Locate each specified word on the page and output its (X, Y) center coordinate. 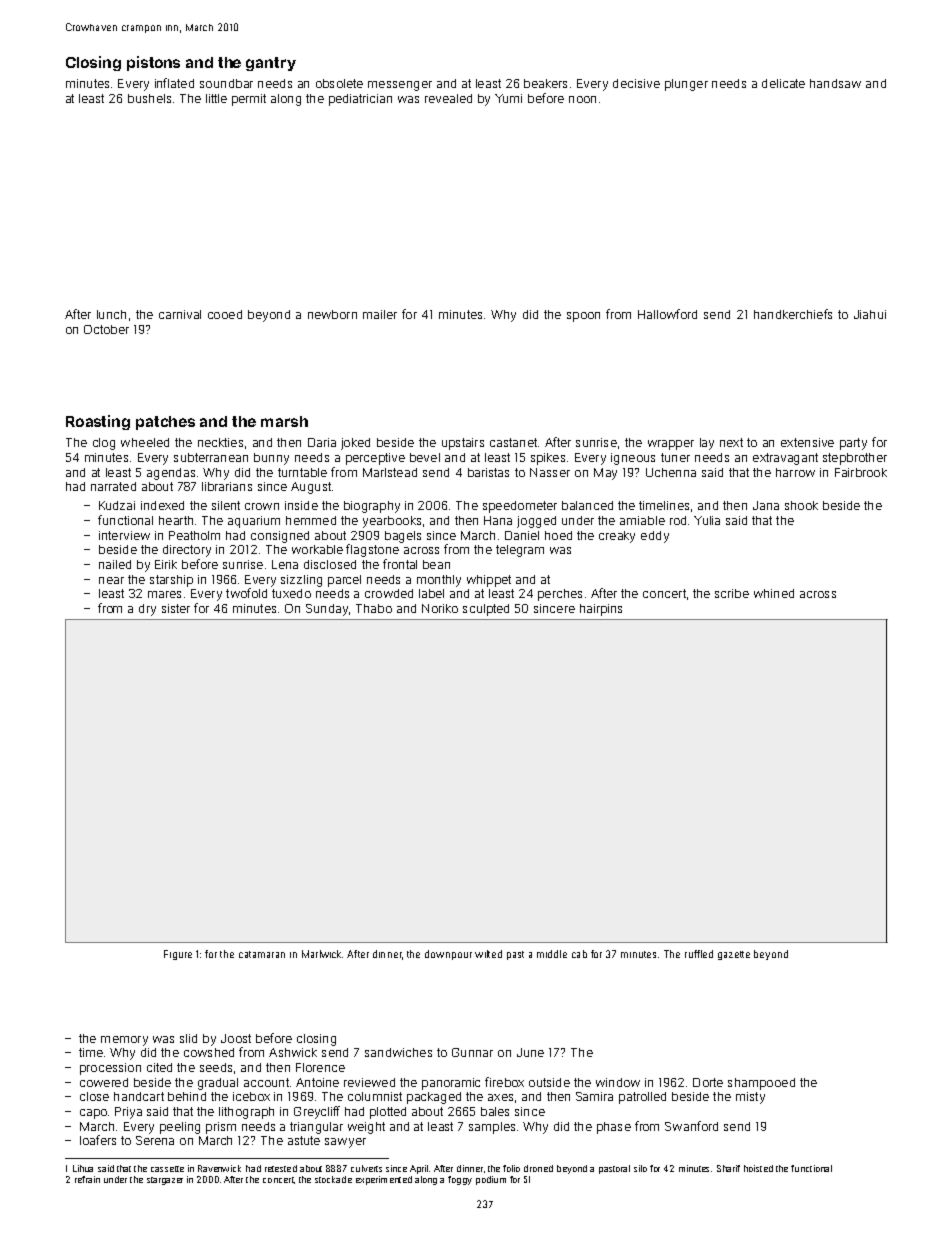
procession (110, 1069)
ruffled (699, 954)
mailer (380, 314)
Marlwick (322, 954)
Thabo (374, 608)
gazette (734, 955)
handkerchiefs (793, 314)
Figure (178, 955)
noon (582, 99)
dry (147, 610)
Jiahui (870, 314)
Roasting (98, 422)
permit (249, 100)
